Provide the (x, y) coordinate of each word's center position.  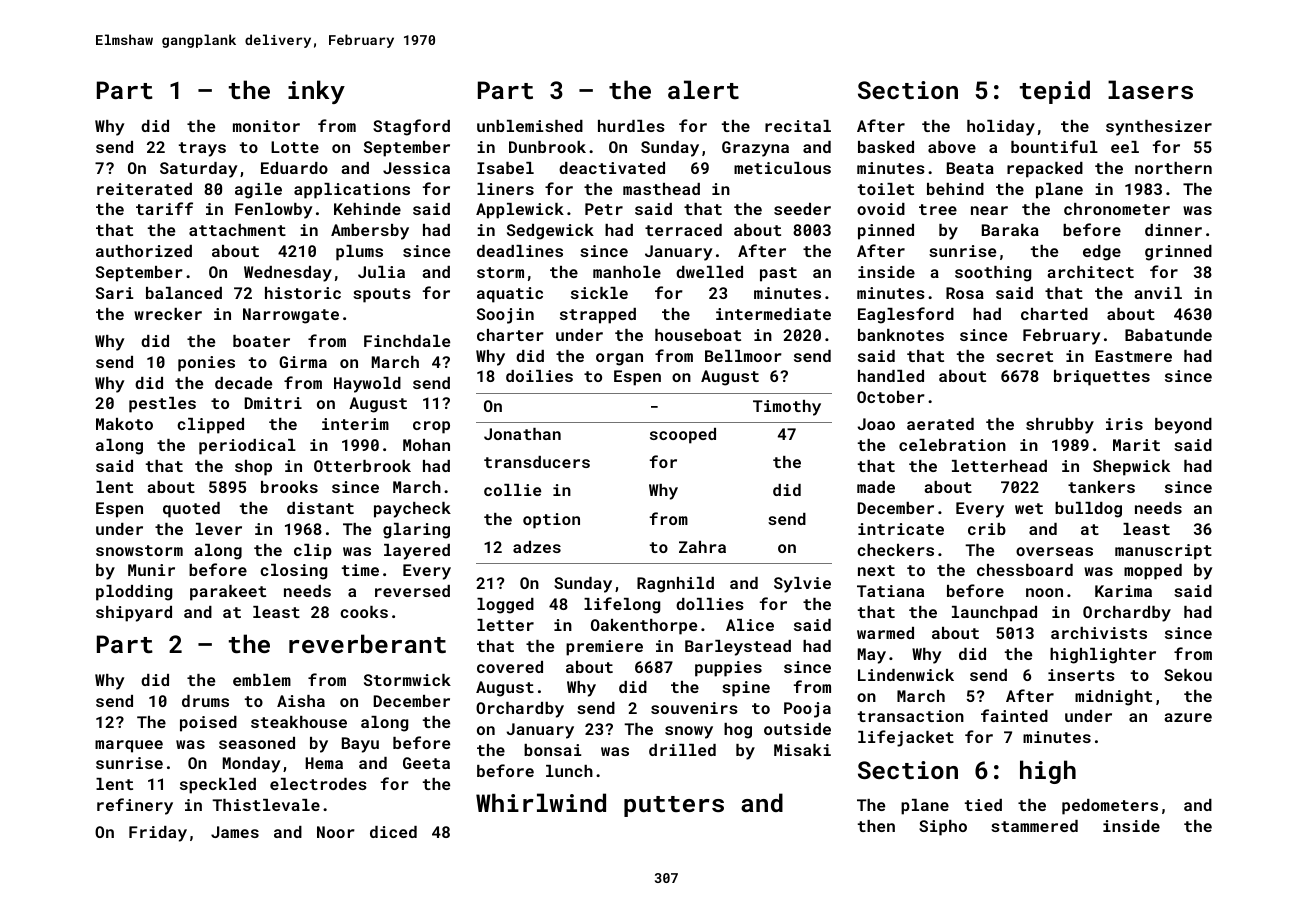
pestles (162, 405)
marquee (129, 746)
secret (1024, 356)
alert (703, 89)
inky (316, 92)
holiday (1001, 128)
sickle (599, 293)
